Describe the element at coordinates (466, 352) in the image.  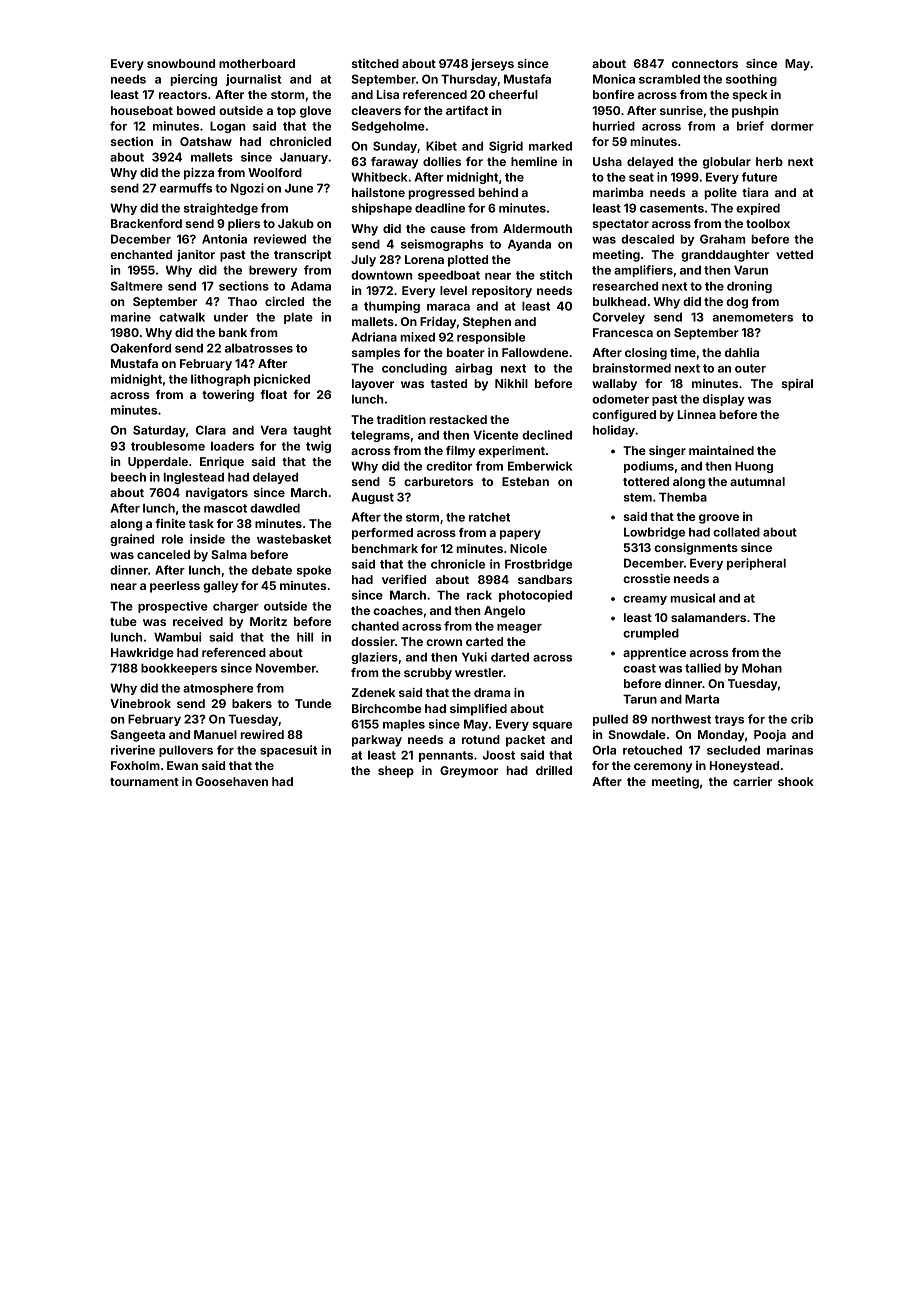
I see `boater` at that location.
